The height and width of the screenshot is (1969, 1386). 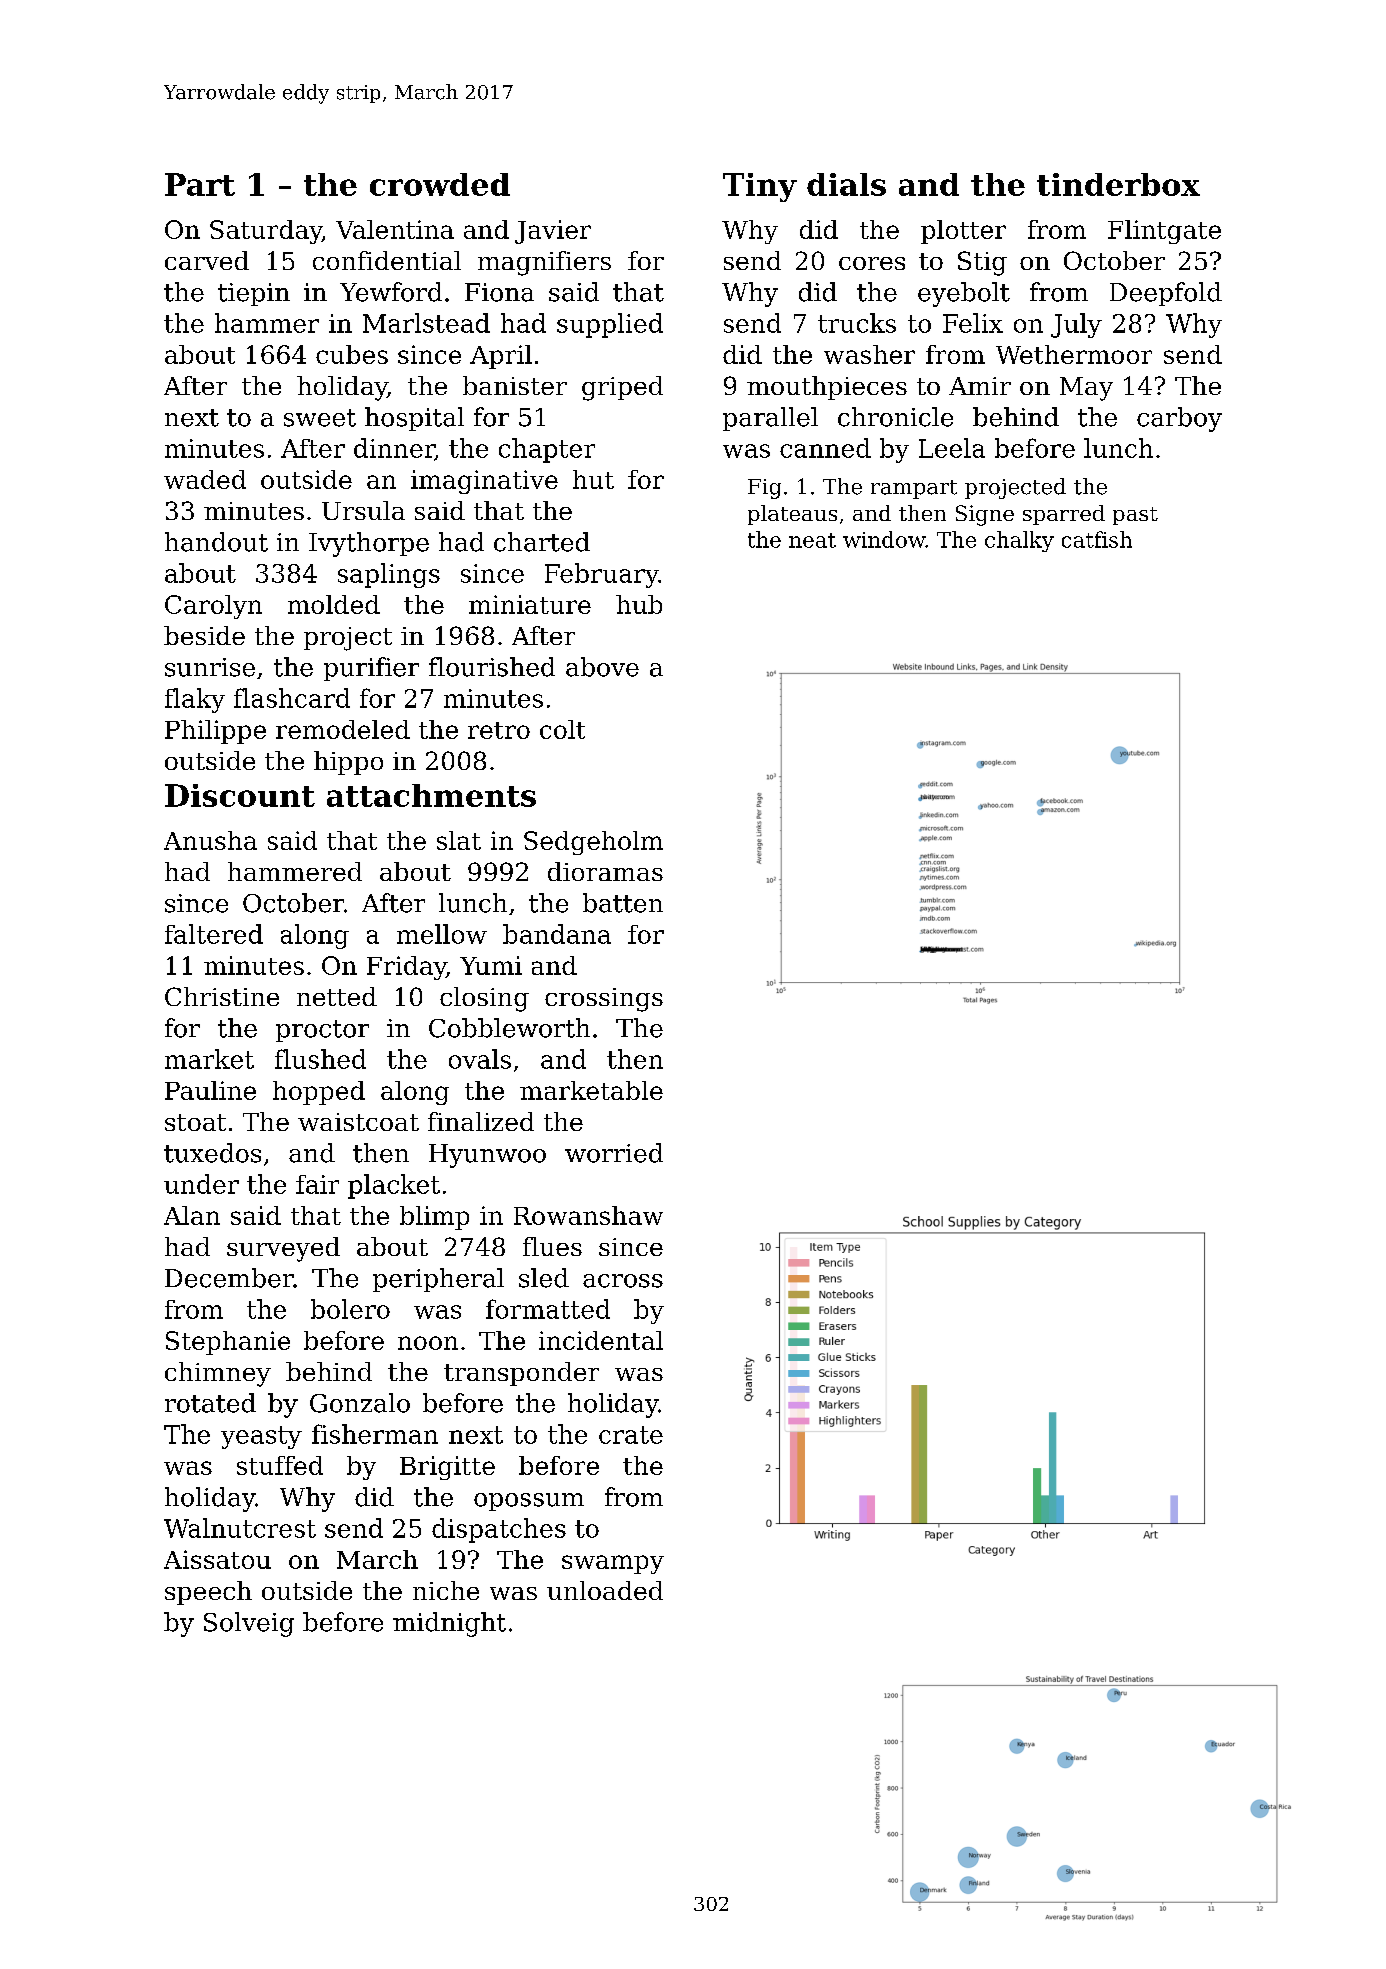 What do you see at coordinates (613, 1564) in the screenshot?
I see `swampy` at bounding box center [613, 1564].
